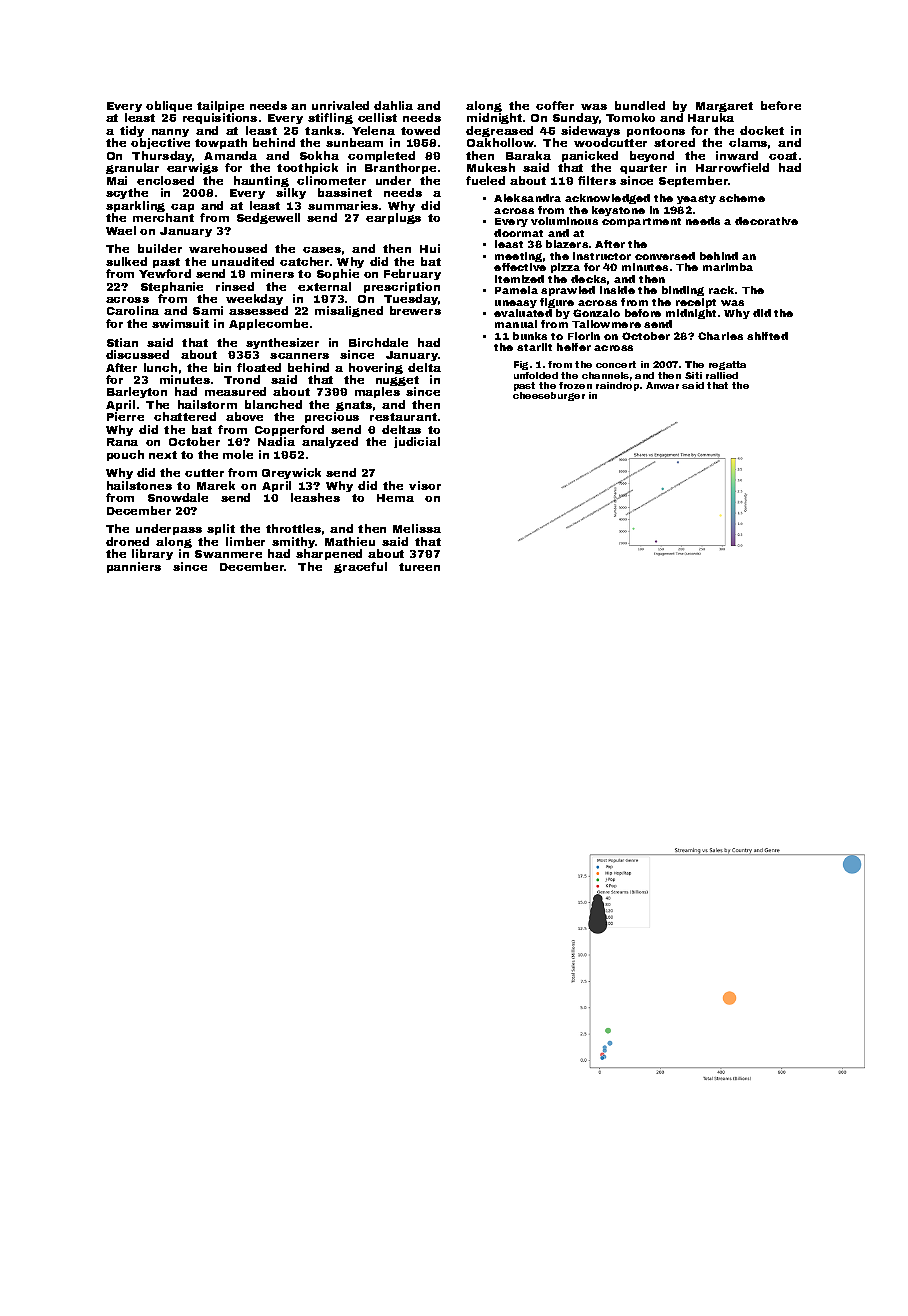  I want to click on earplugs, so click(393, 218).
